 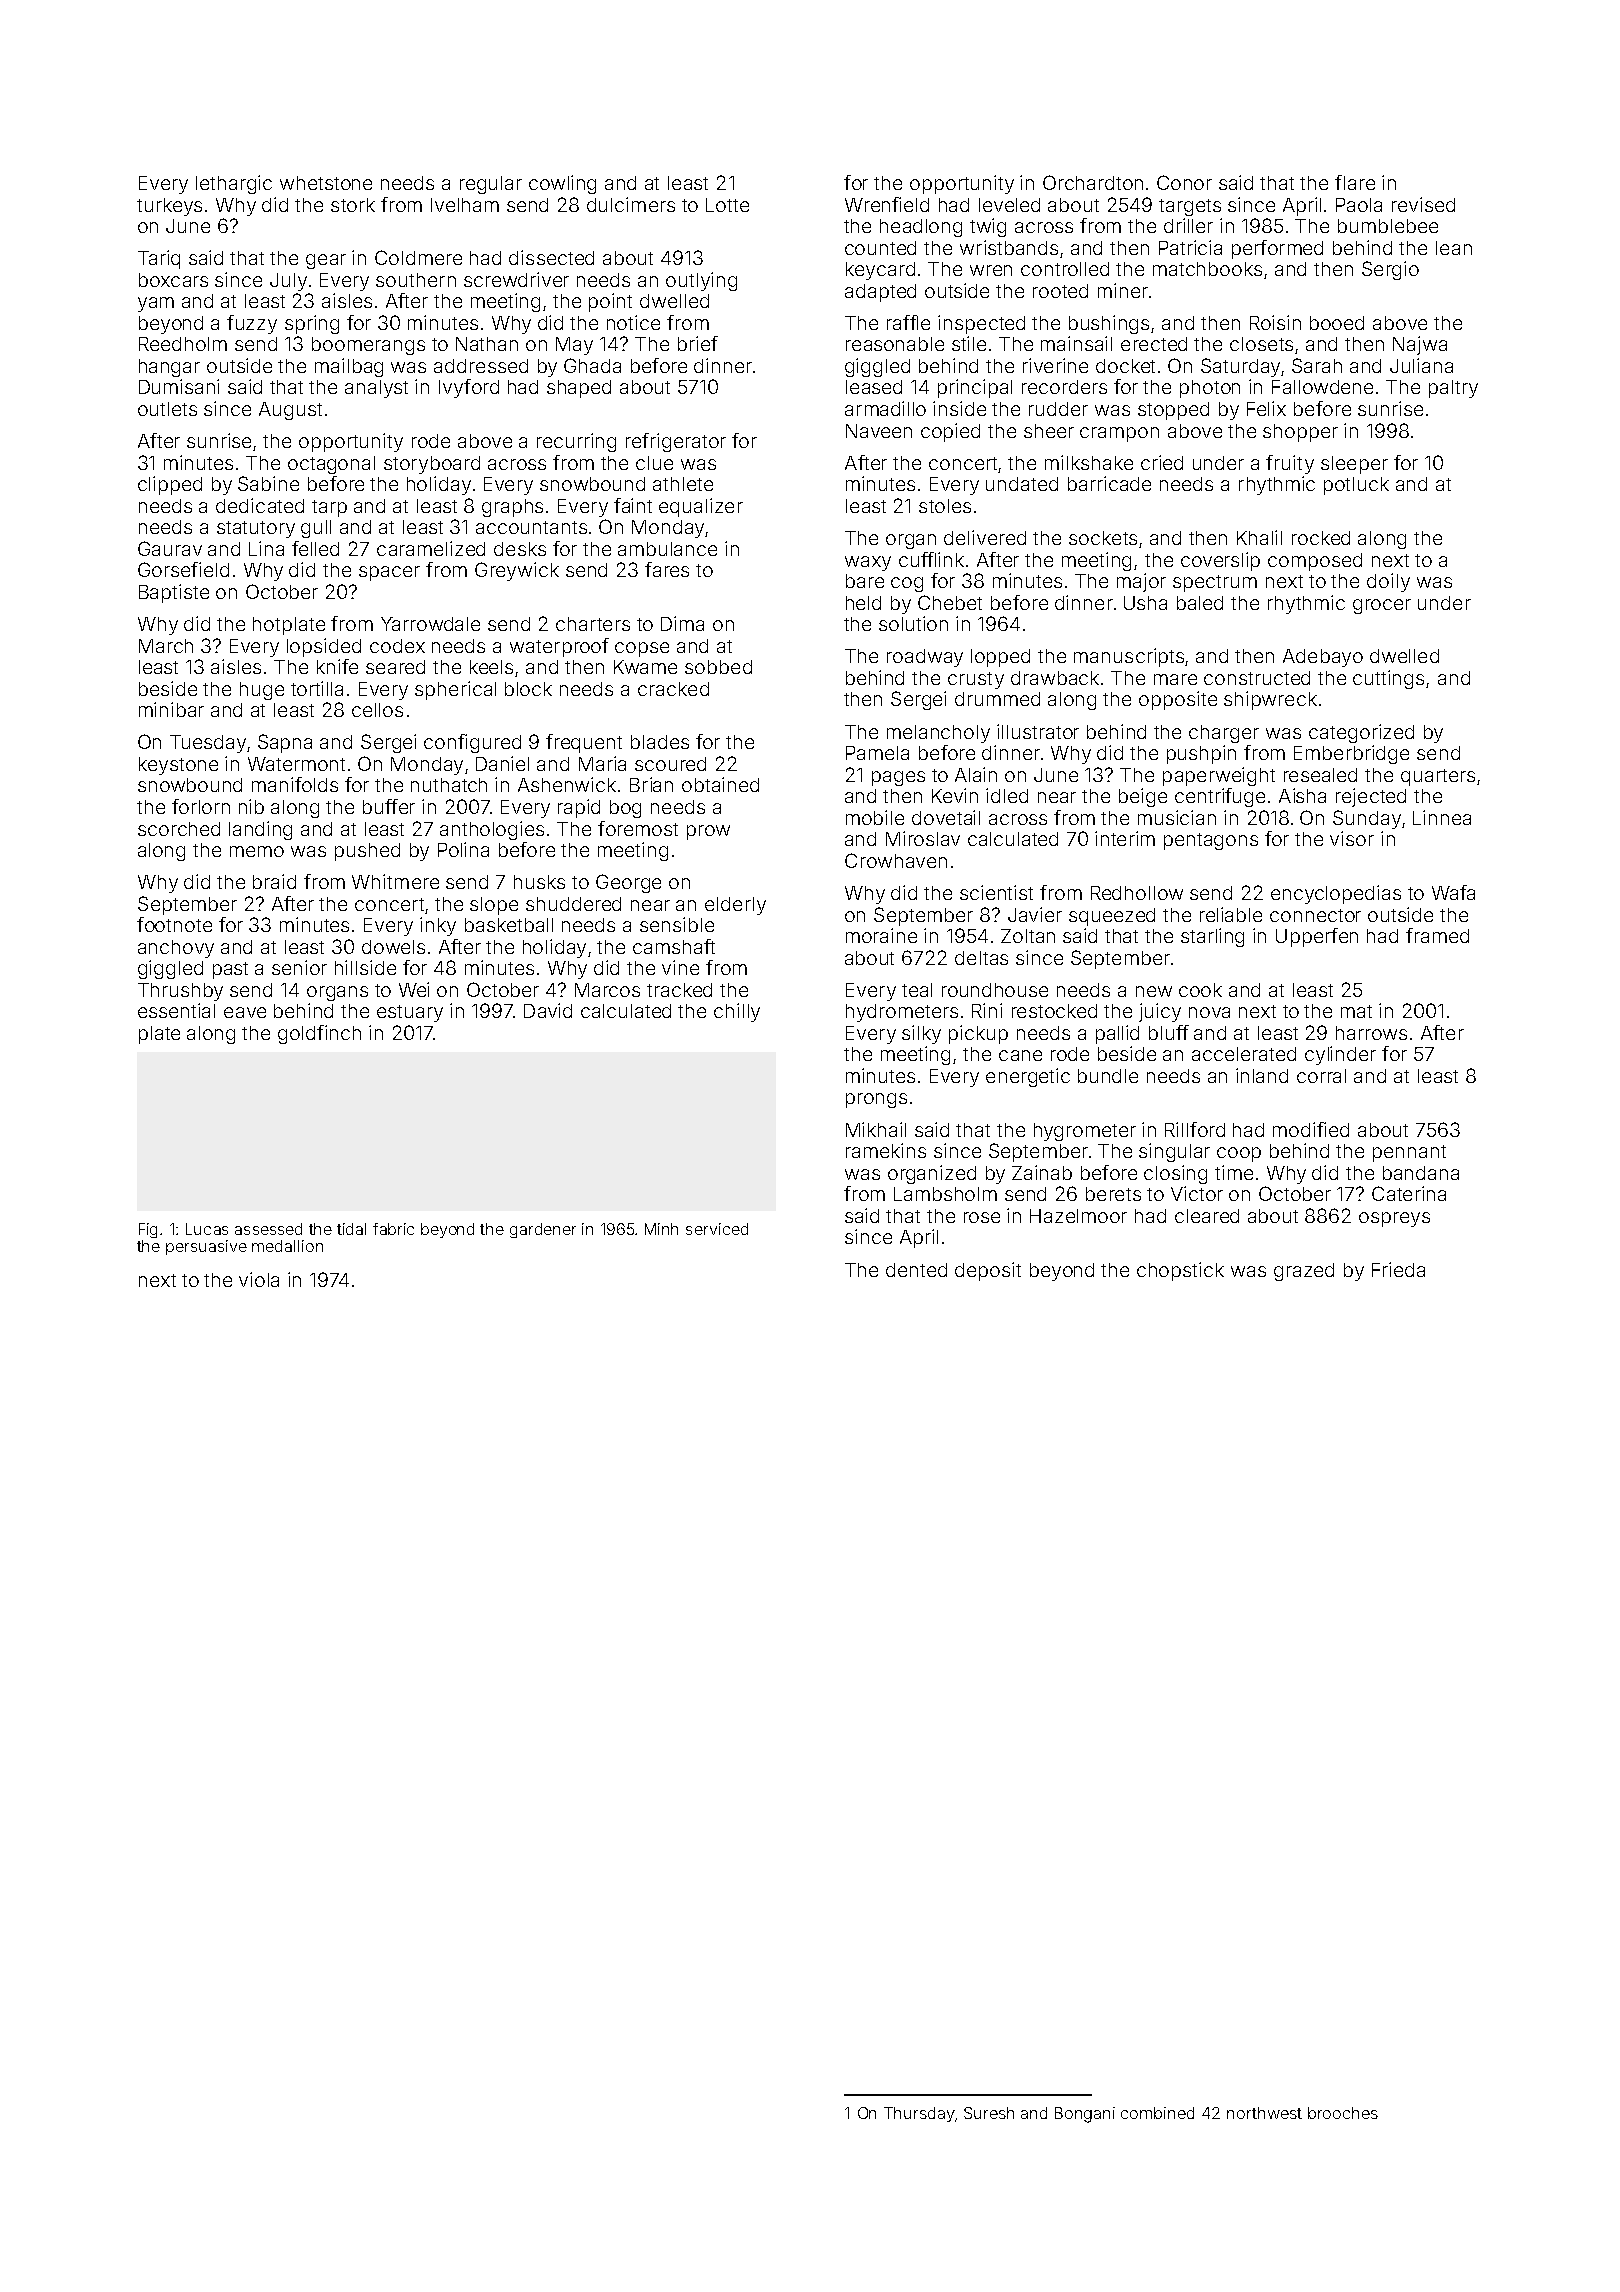 What do you see at coordinates (492, 830) in the screenshot?
I see `anthologies` at bounding box center [492, 830].
